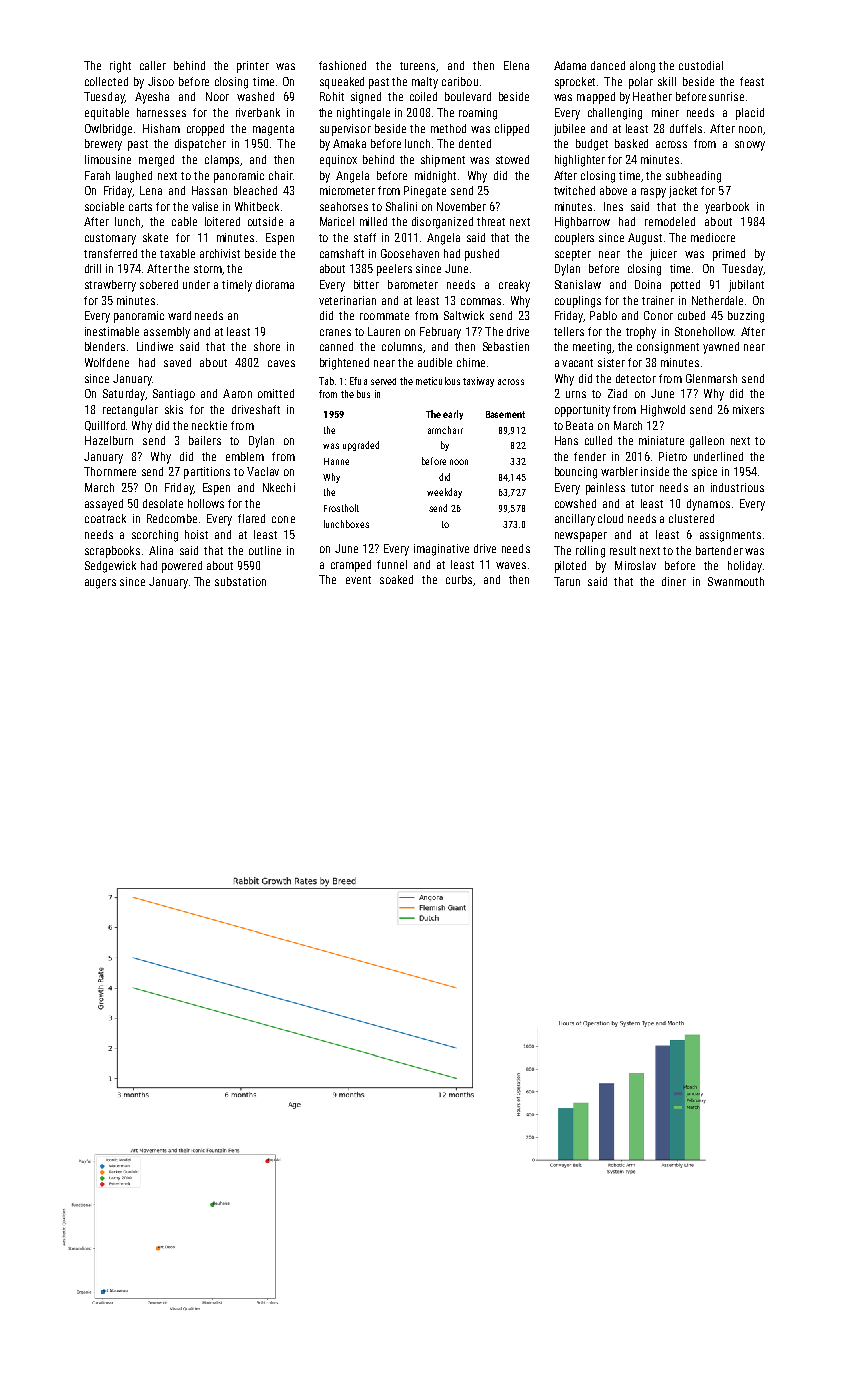 The height and width of the screenshot is (1400, 849). I want to click on assignments, so click(730, 536).
